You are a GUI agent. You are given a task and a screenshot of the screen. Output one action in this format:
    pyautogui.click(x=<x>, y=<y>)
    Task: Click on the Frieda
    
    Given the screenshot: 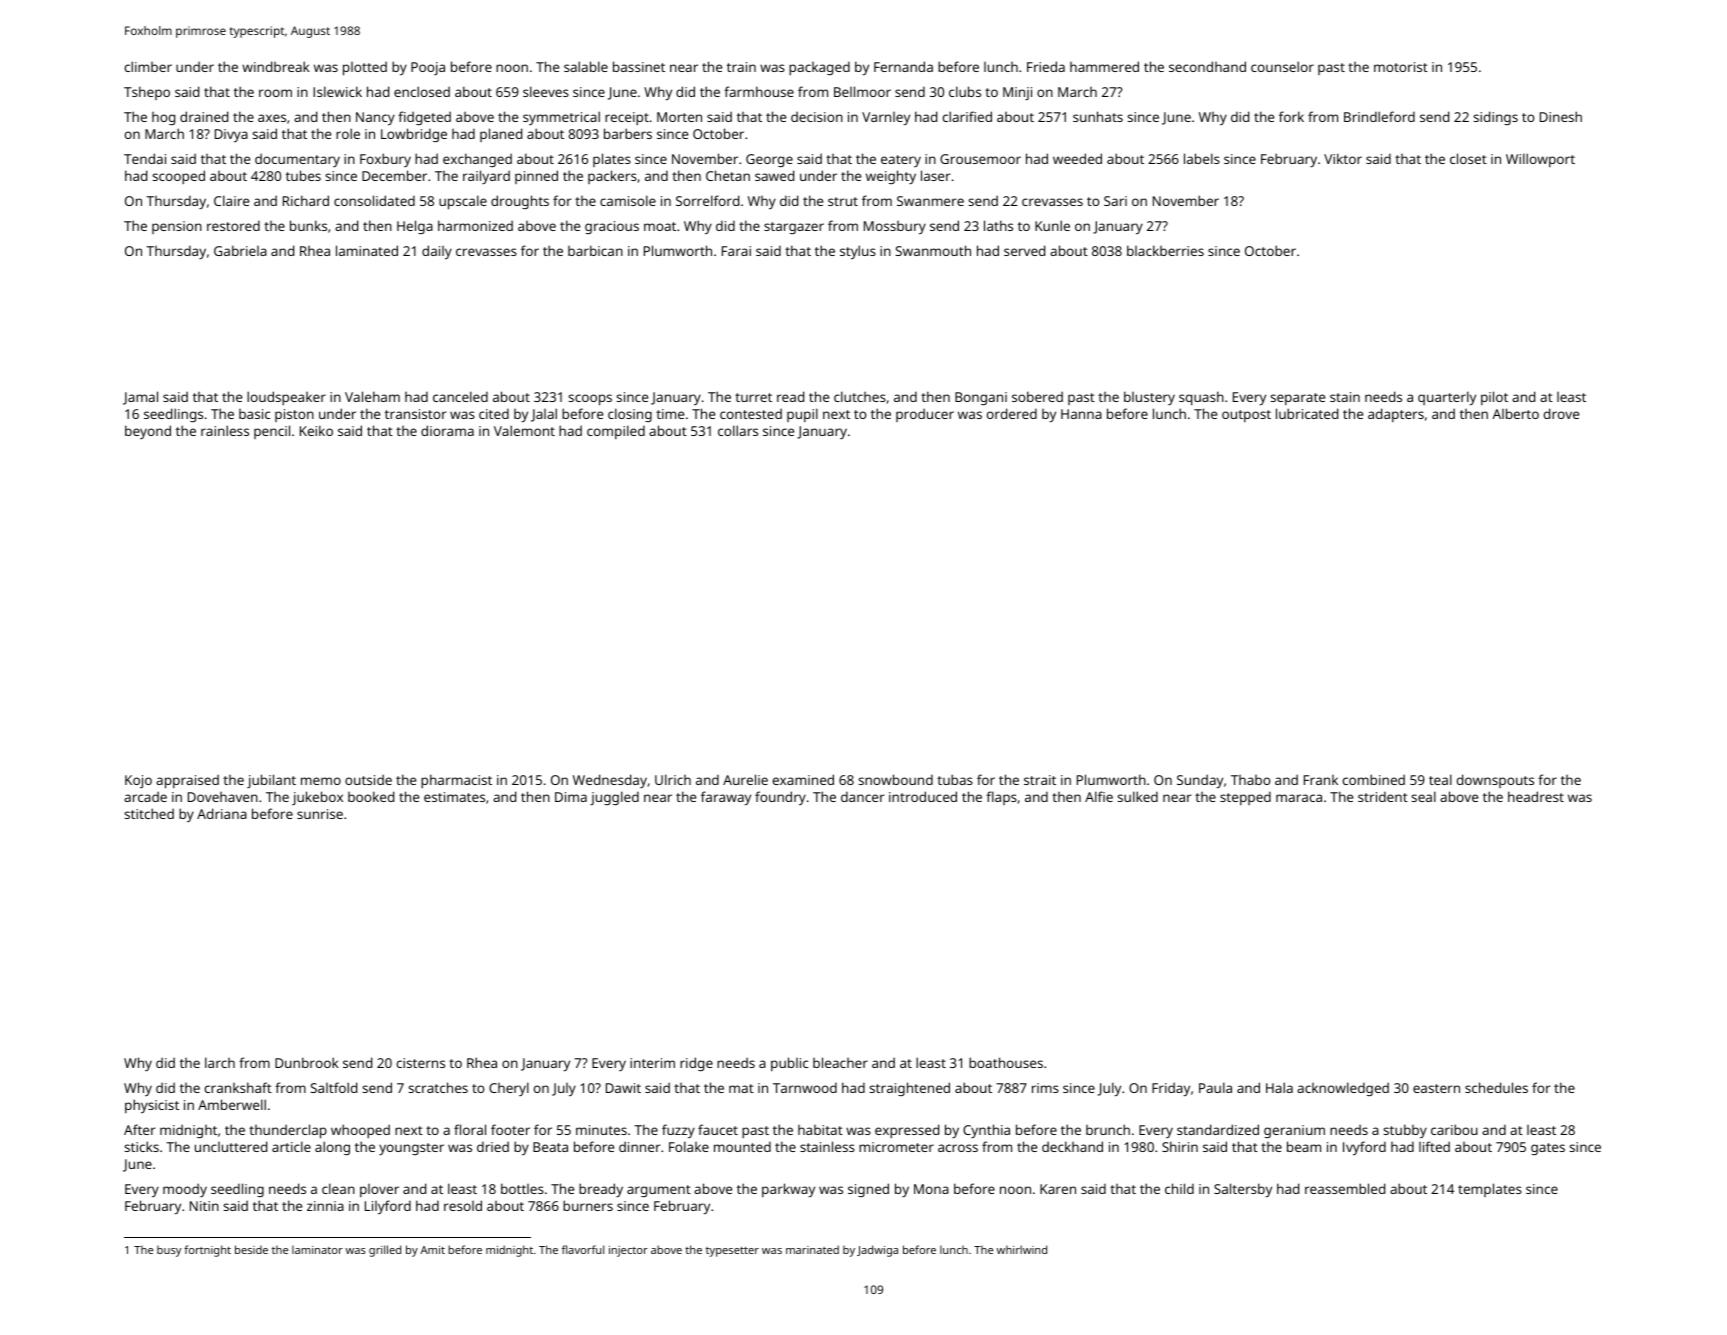 What is the action you would take?
    pyautogui.click(x=1046, y=66)
